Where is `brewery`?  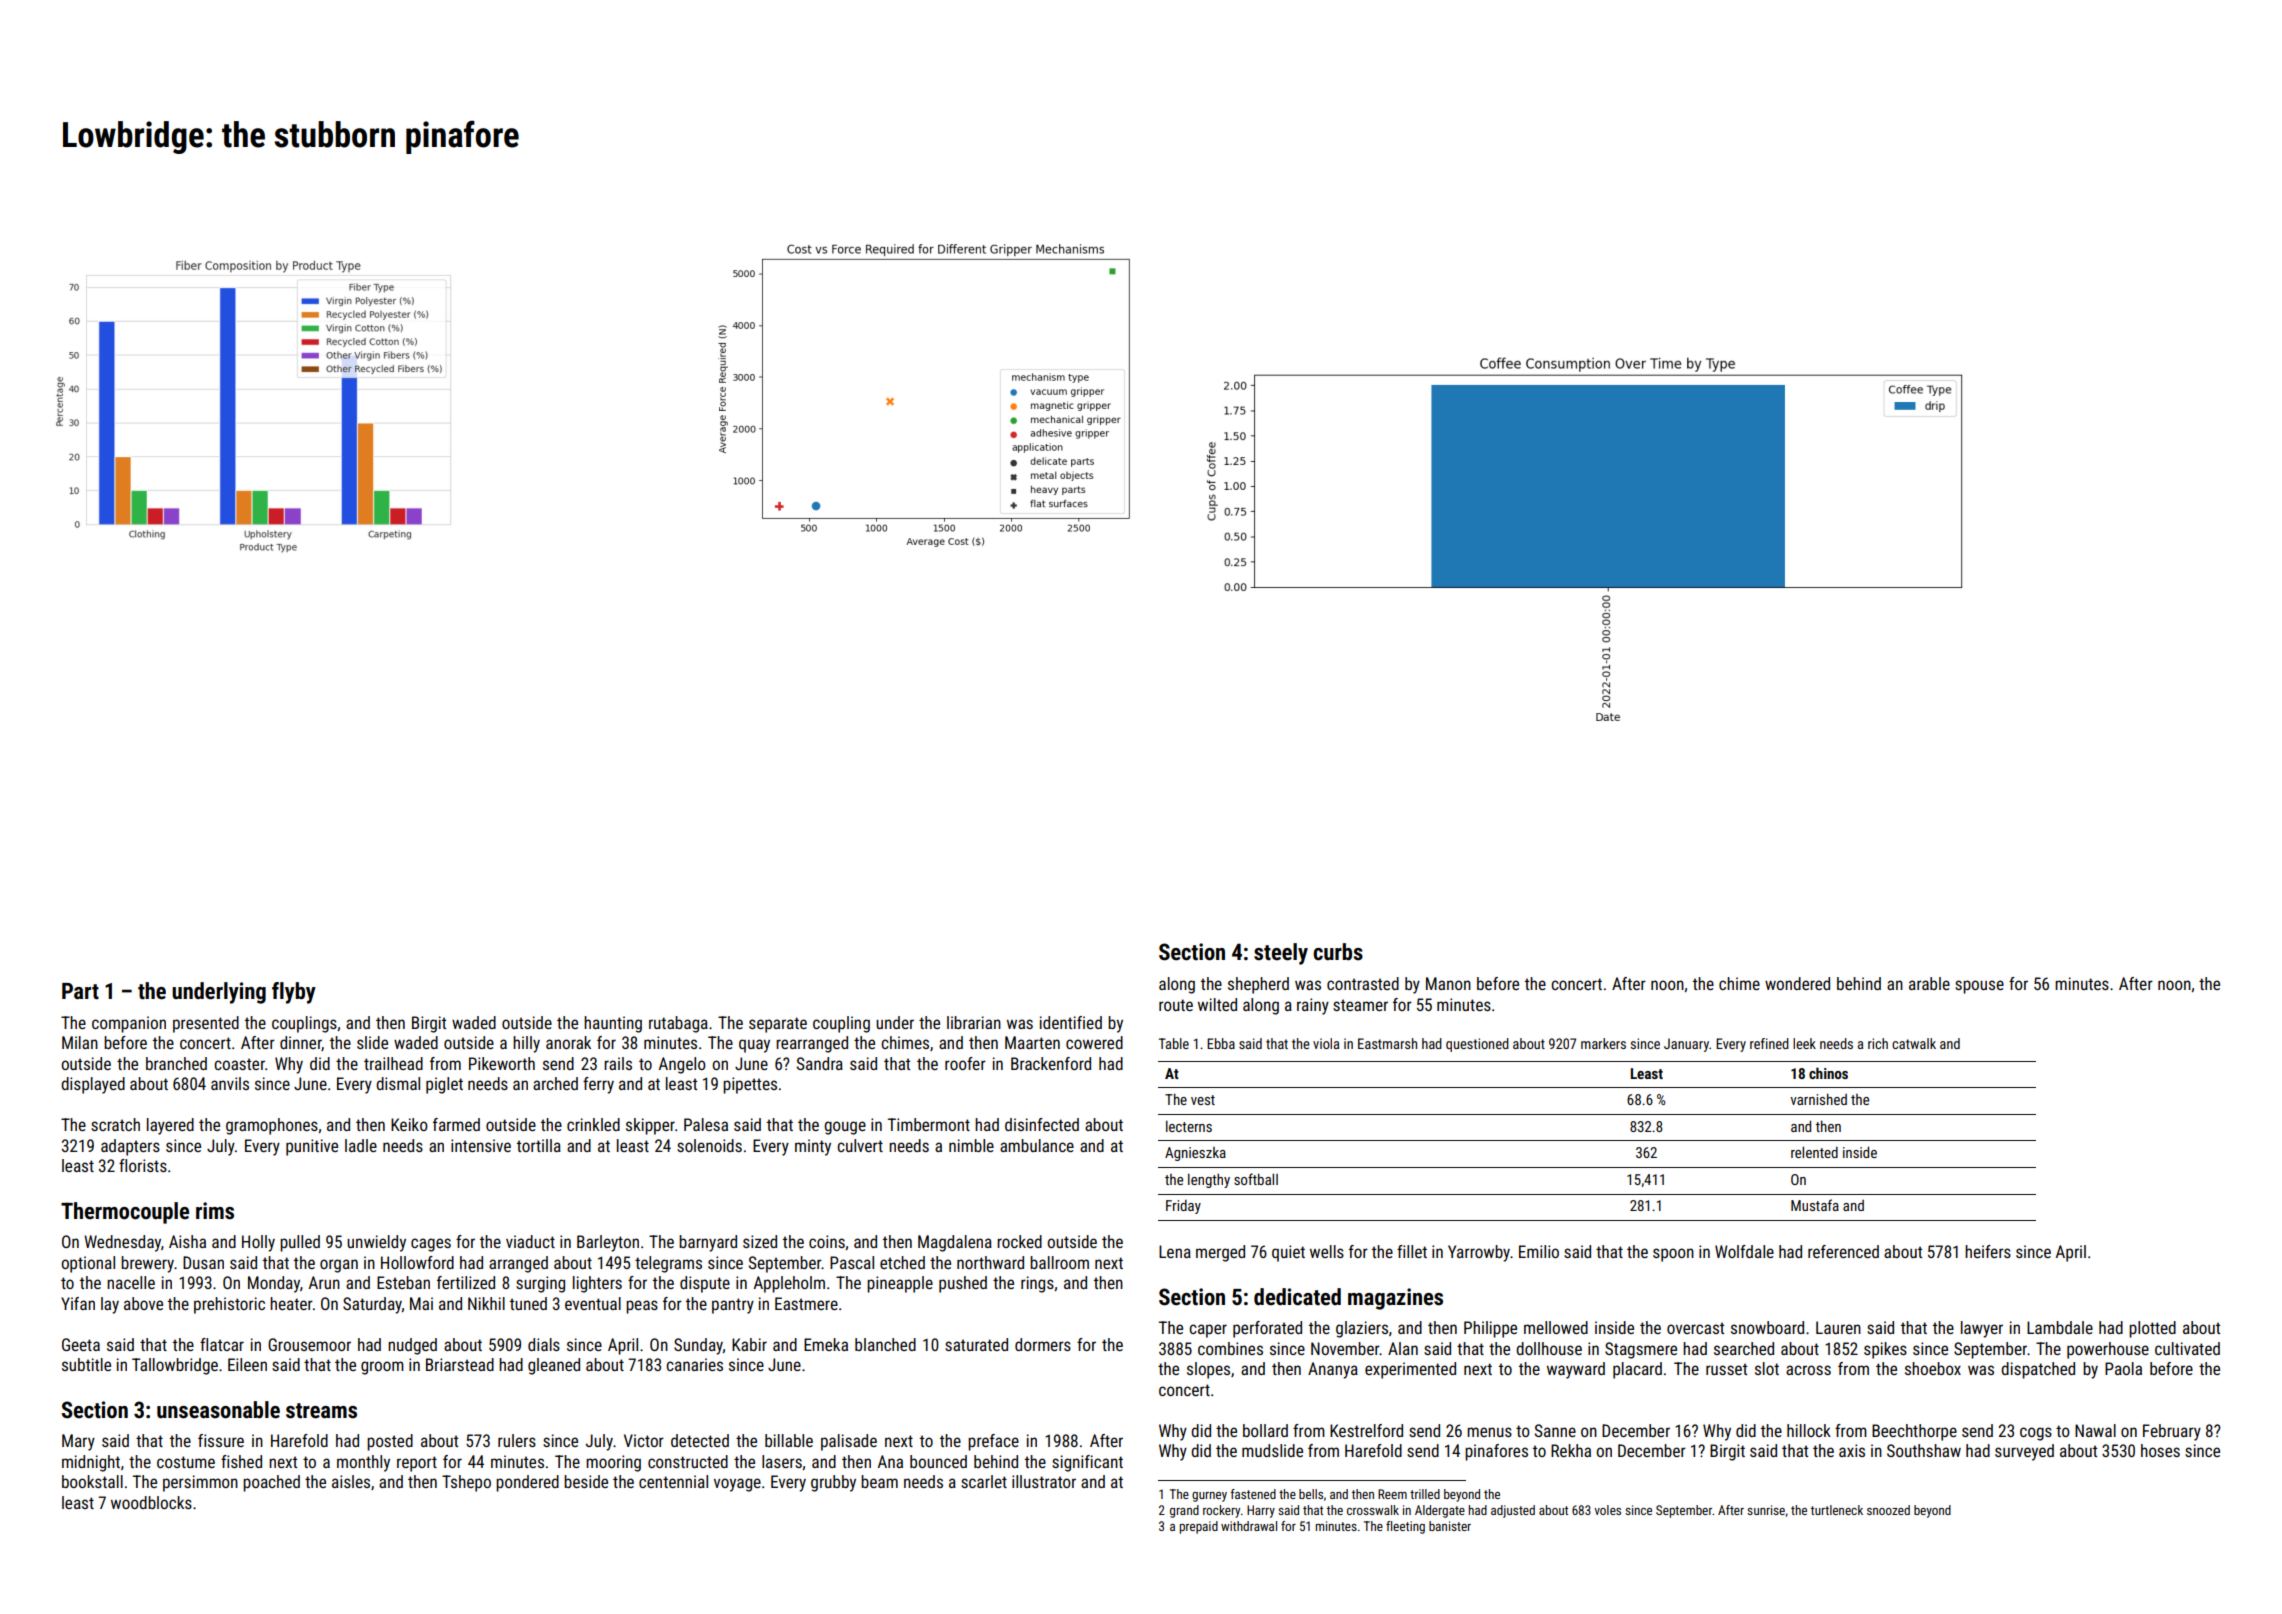
brewery is located at coordinates (147, 1264).
